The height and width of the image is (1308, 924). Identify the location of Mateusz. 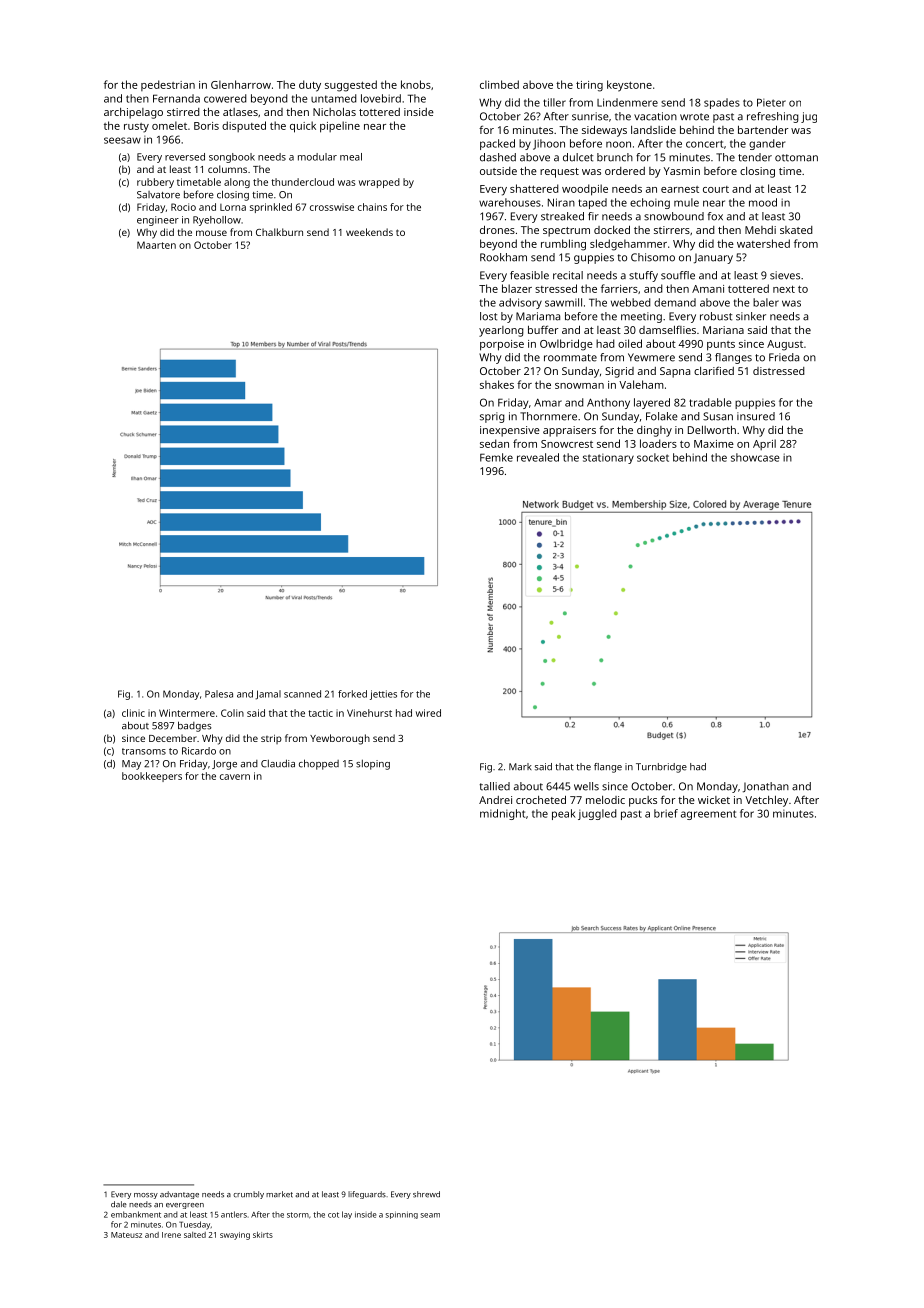
(126, 1235).
